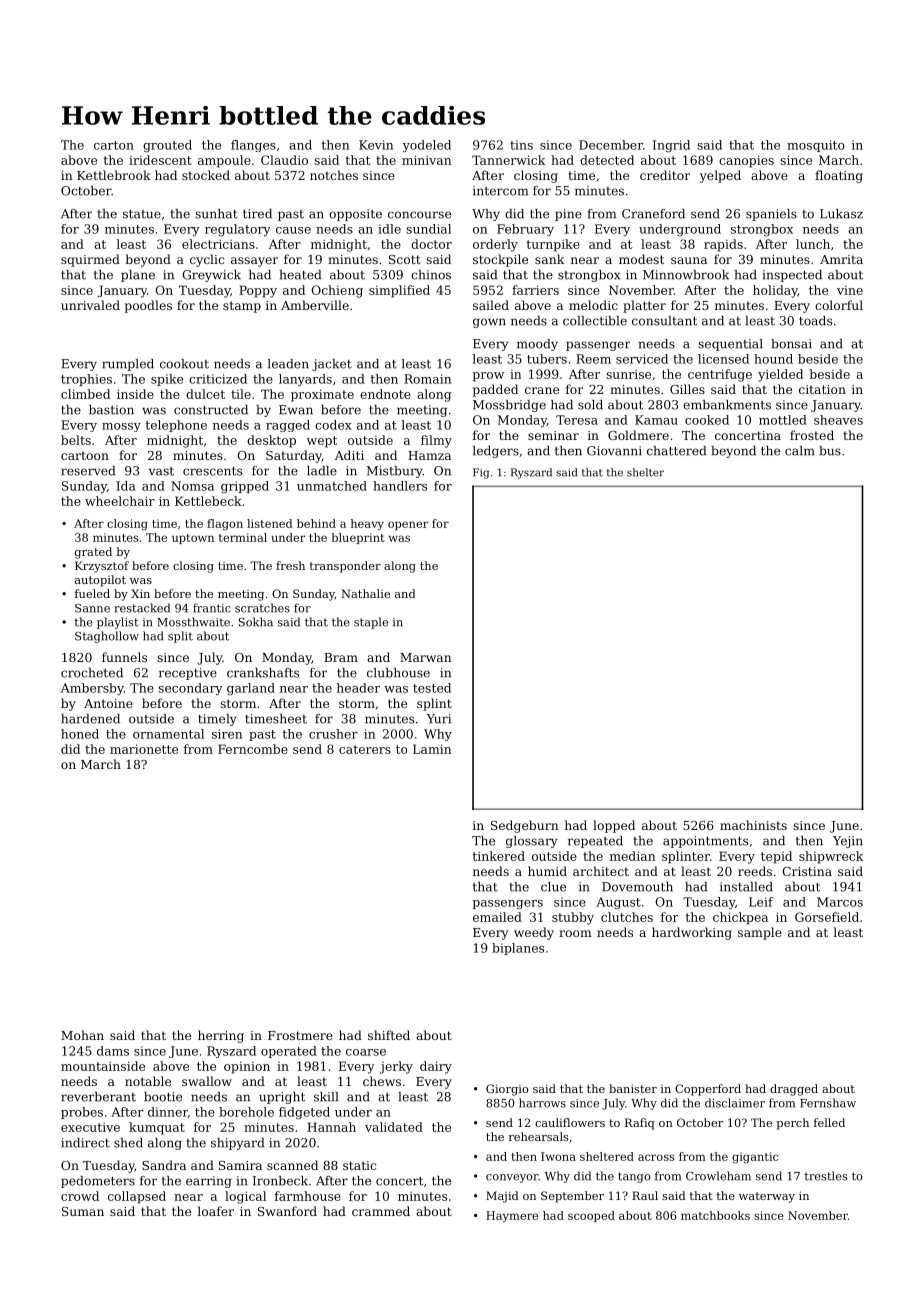 Image resolution: width=924 pixels, height=1308 pixels. Describe the element at coordinates (427, 146) in the image. I see `yodeled` at that location.
